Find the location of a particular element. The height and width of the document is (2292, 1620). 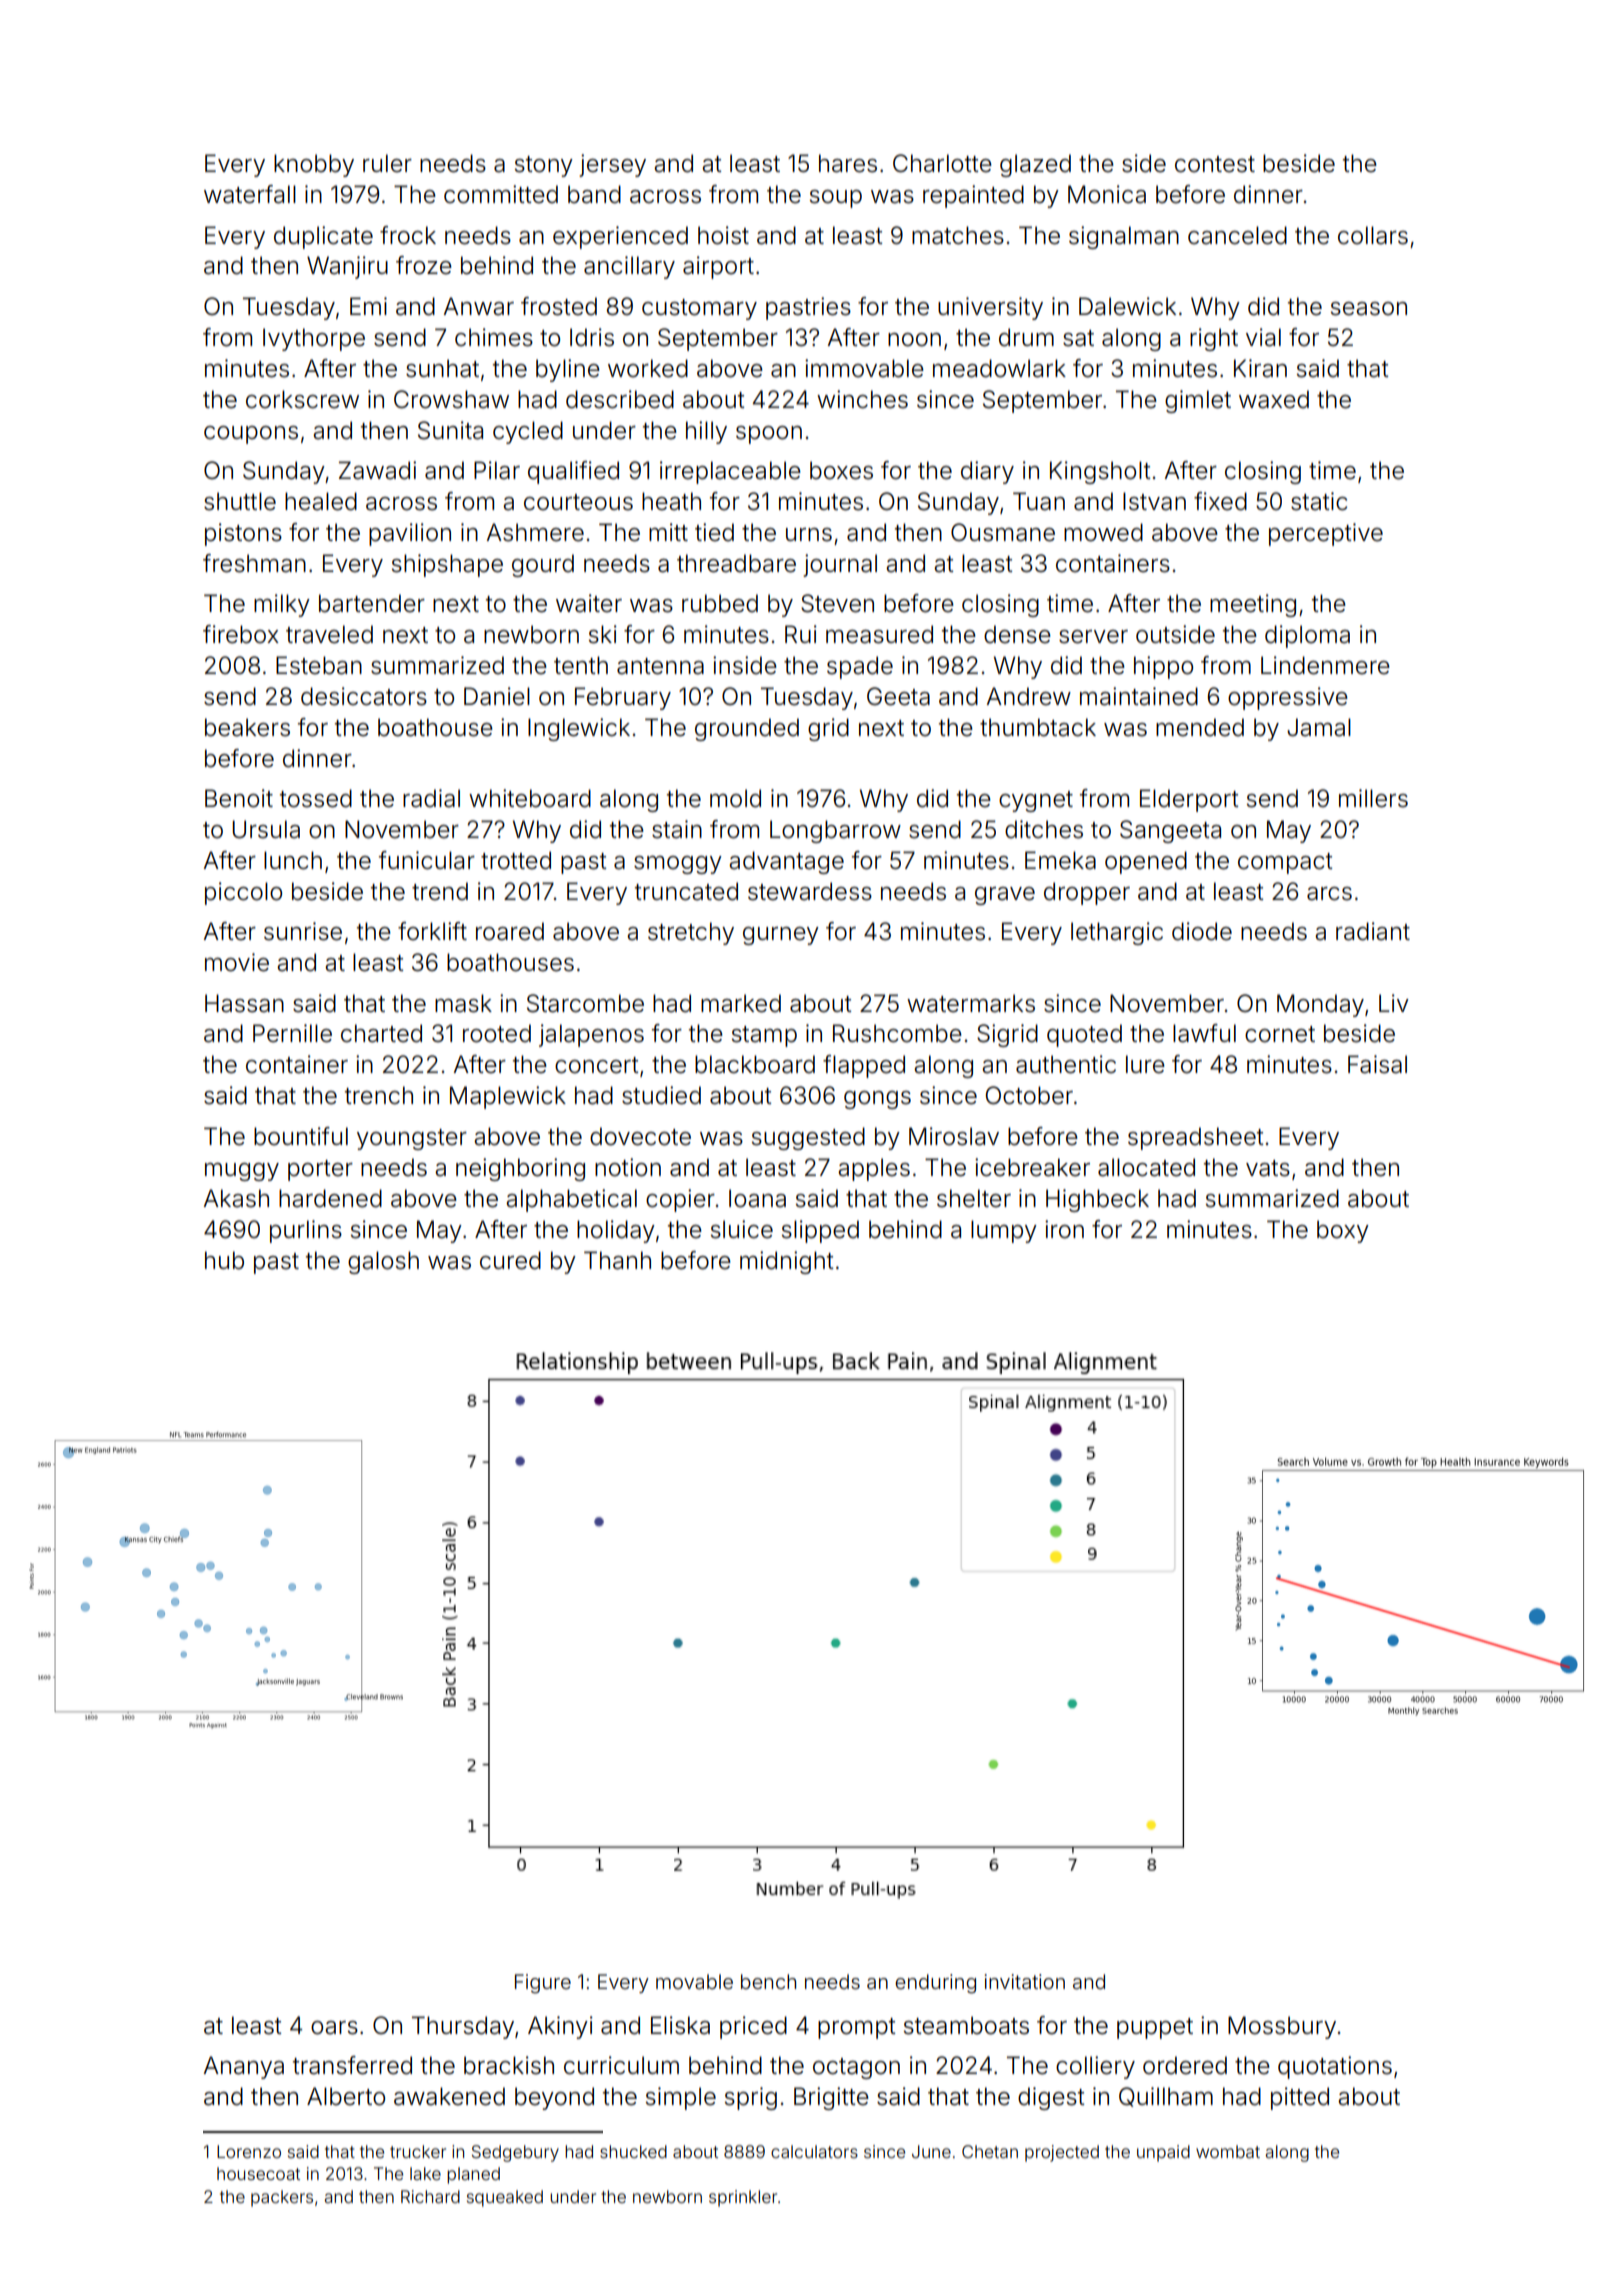

desiccators is located at coordinates (364, 696).
